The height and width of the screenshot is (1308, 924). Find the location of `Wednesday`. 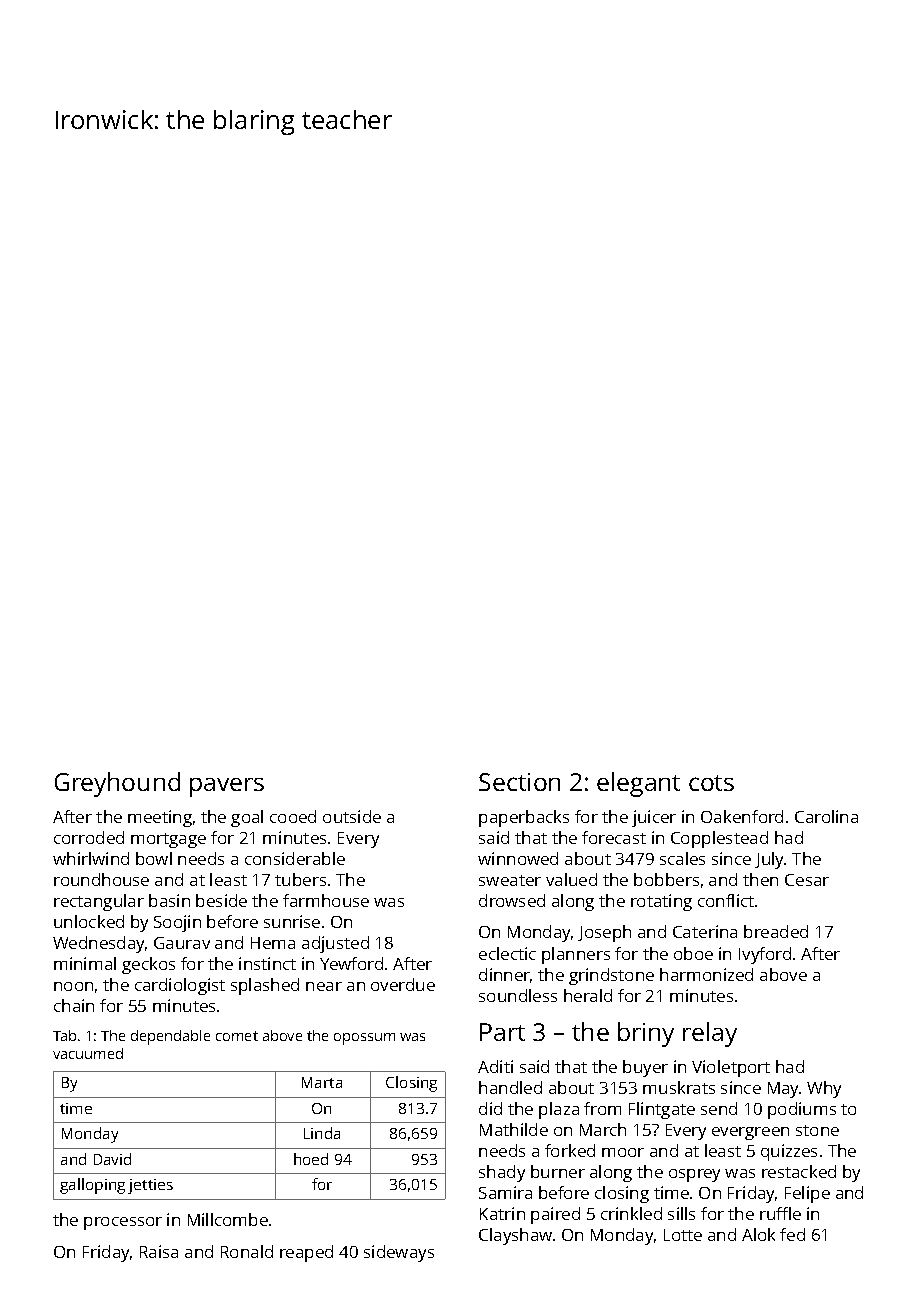

Wednesday is located at coordinates (98, 944).
